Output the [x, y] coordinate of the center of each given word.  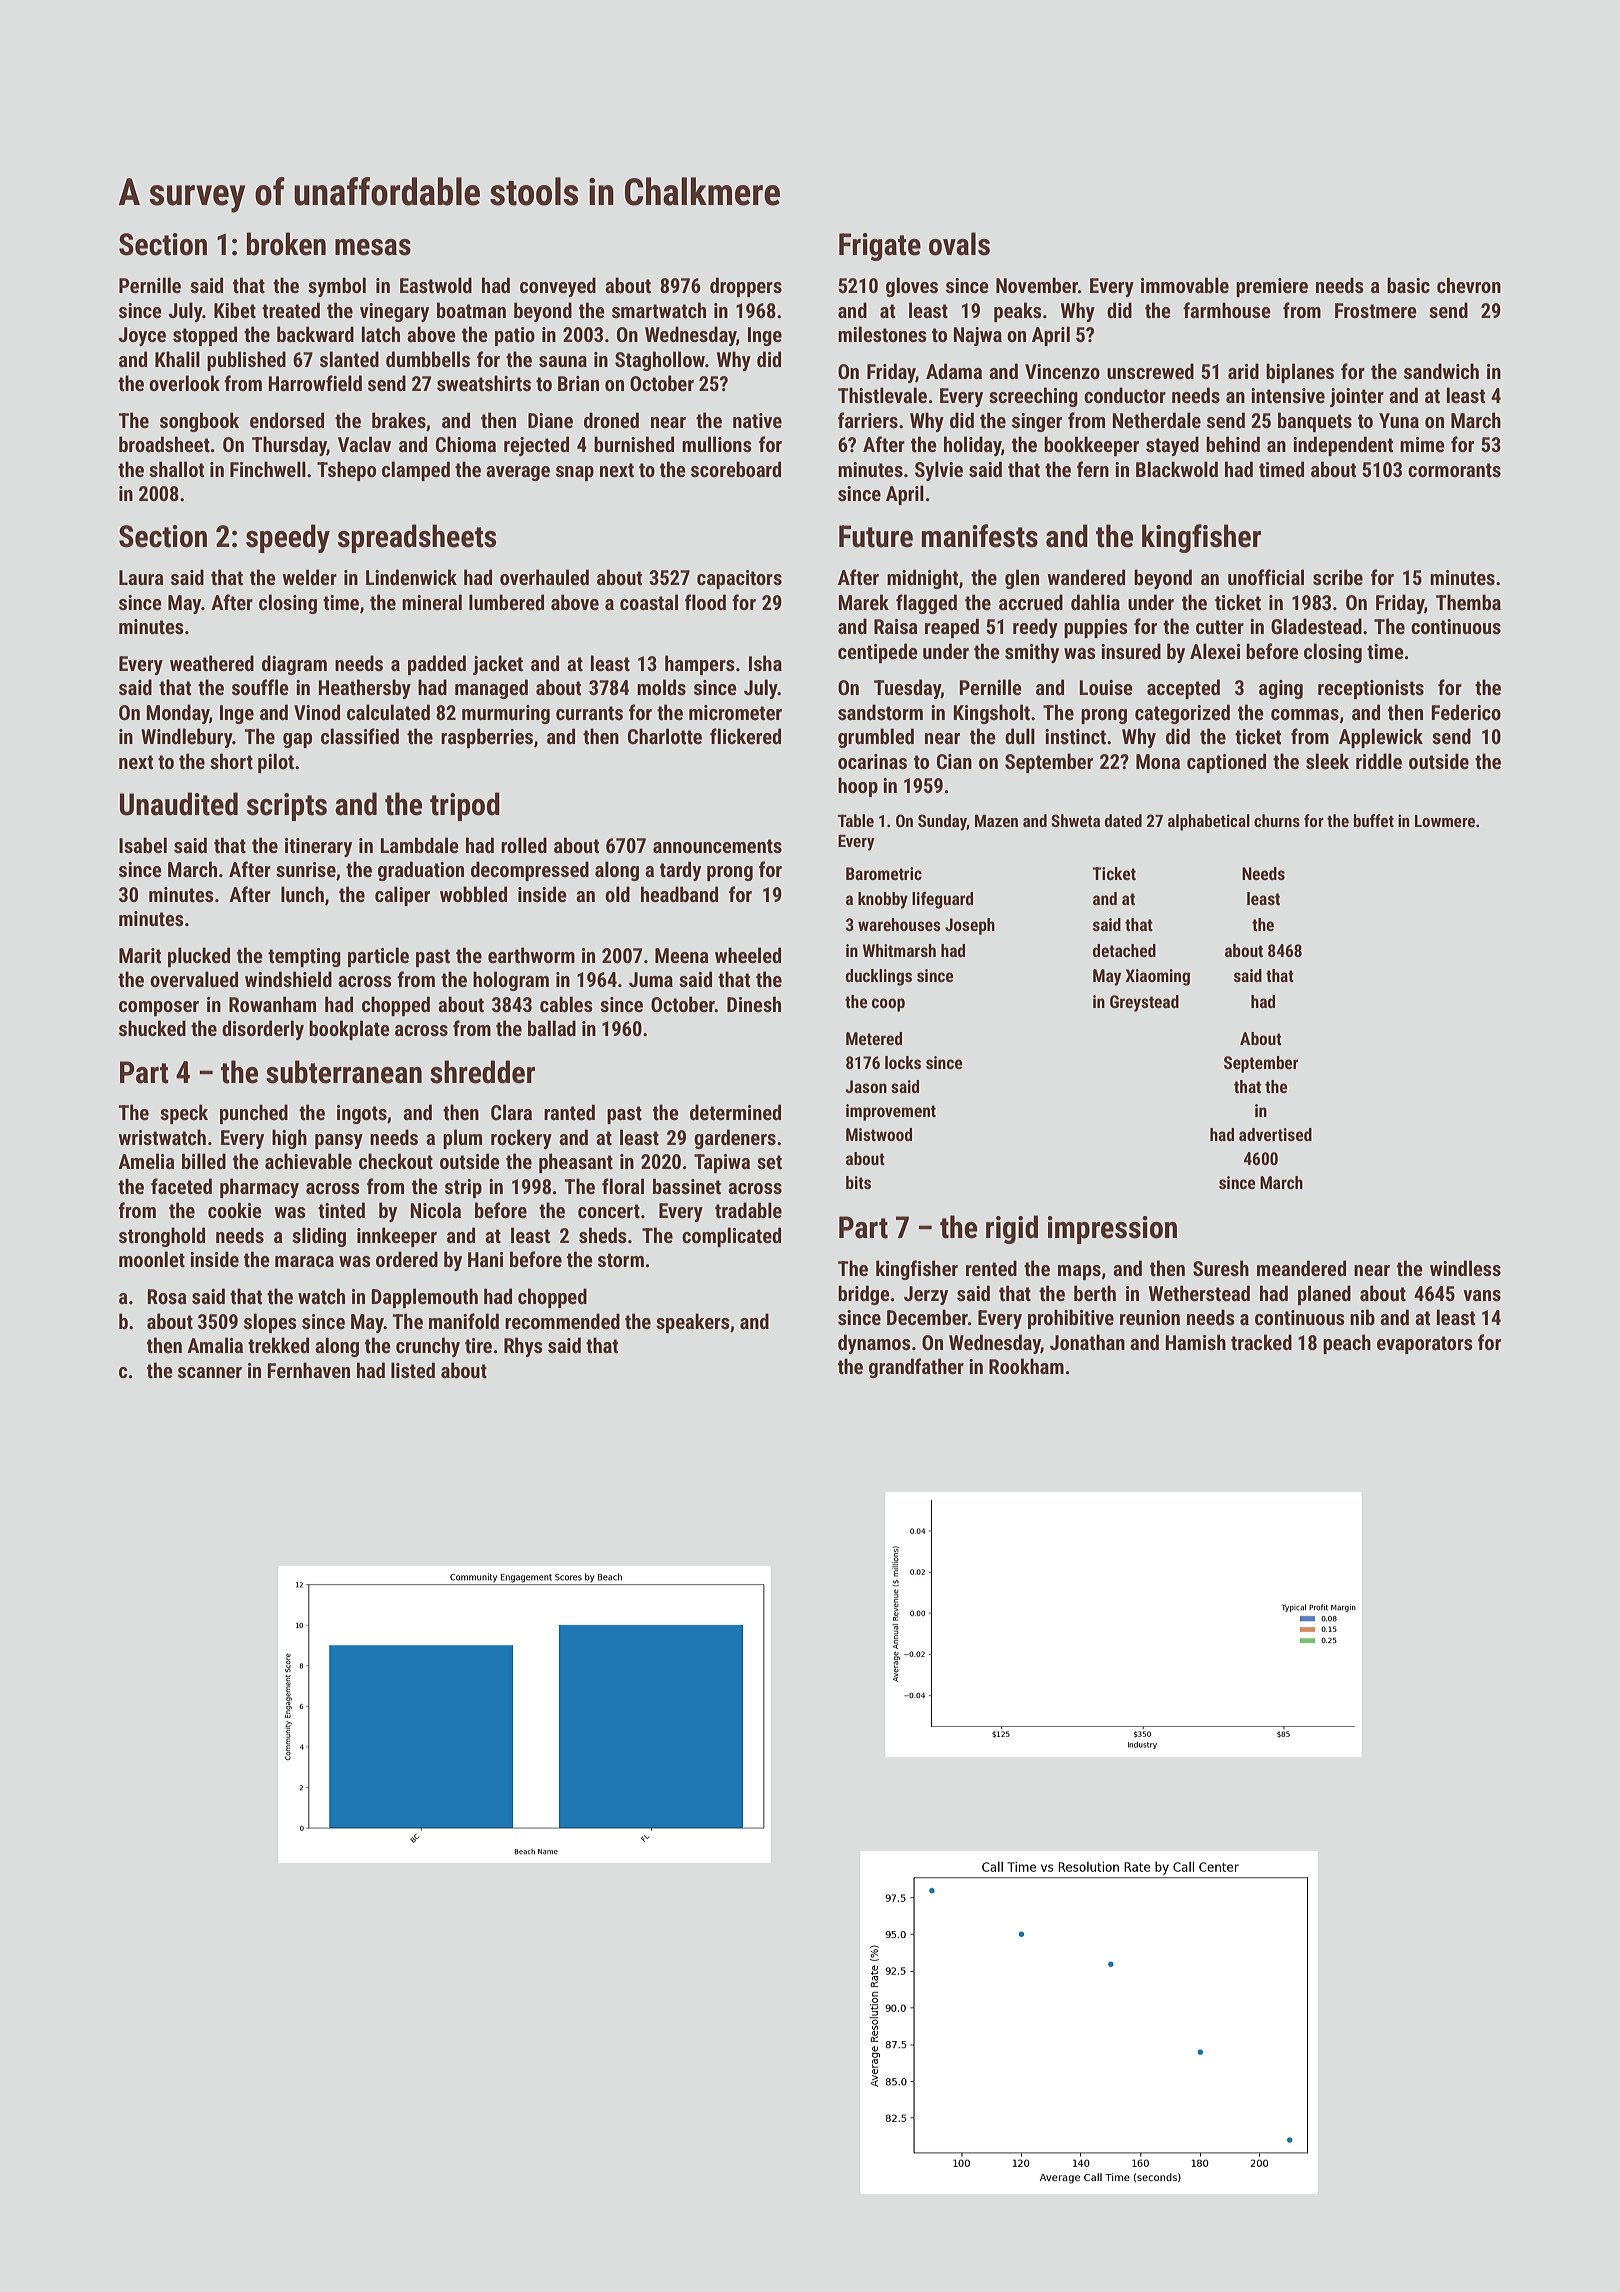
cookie [235, 1210]
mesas [373, 247]
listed [413, 1370]
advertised [1275, 1134]
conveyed [558, 287]
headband [679, 894]
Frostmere [1376, 310]
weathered [212, 663]
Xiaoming [1157, 977]
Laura [141, 577]
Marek [863, 602]
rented [991, 1268]
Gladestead [1316, 626]
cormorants [1454, 470]
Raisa [896, 626]
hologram [511, 981]
